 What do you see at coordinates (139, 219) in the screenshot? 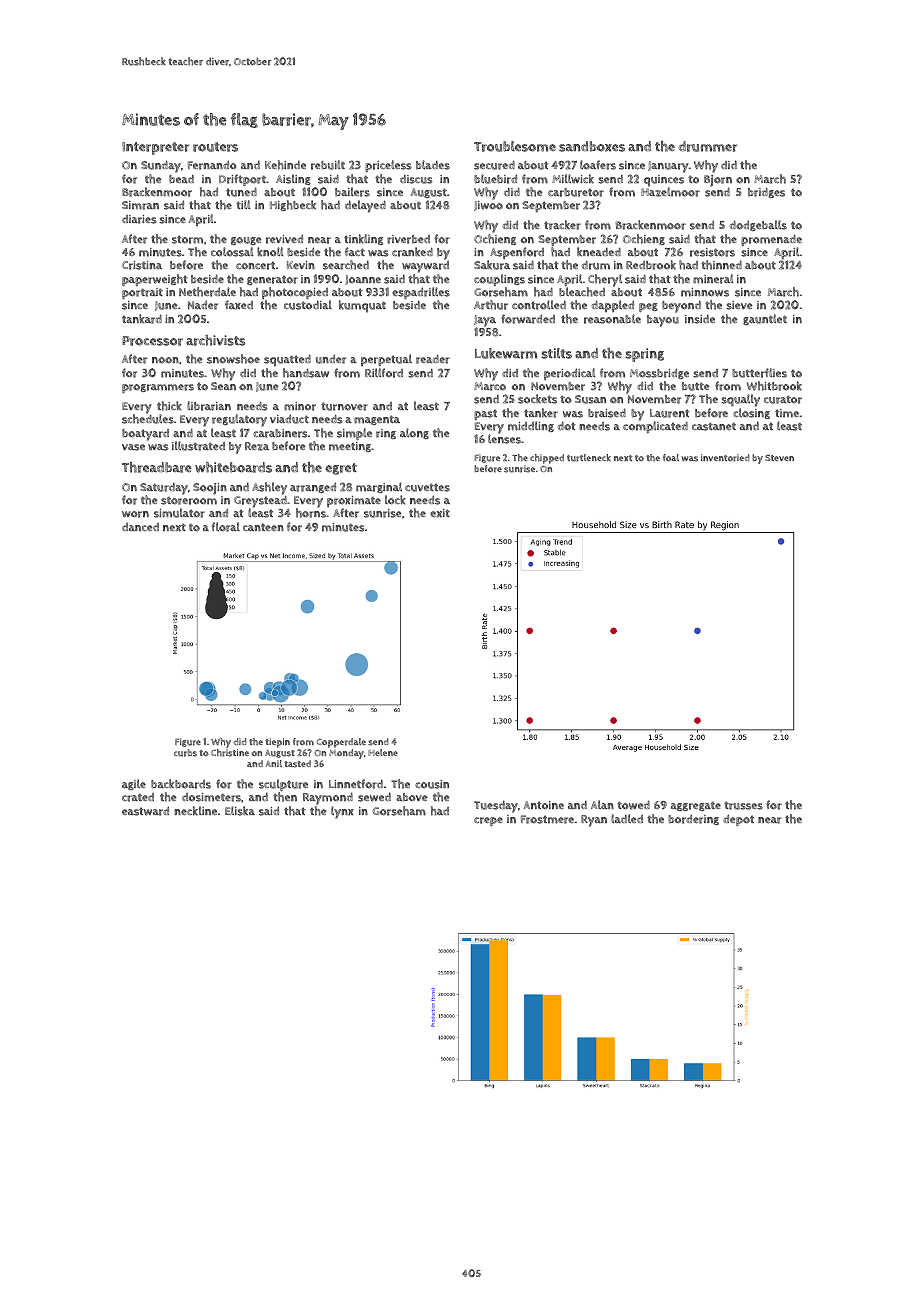
I see `diaries` at bounding box center [139, 219].
